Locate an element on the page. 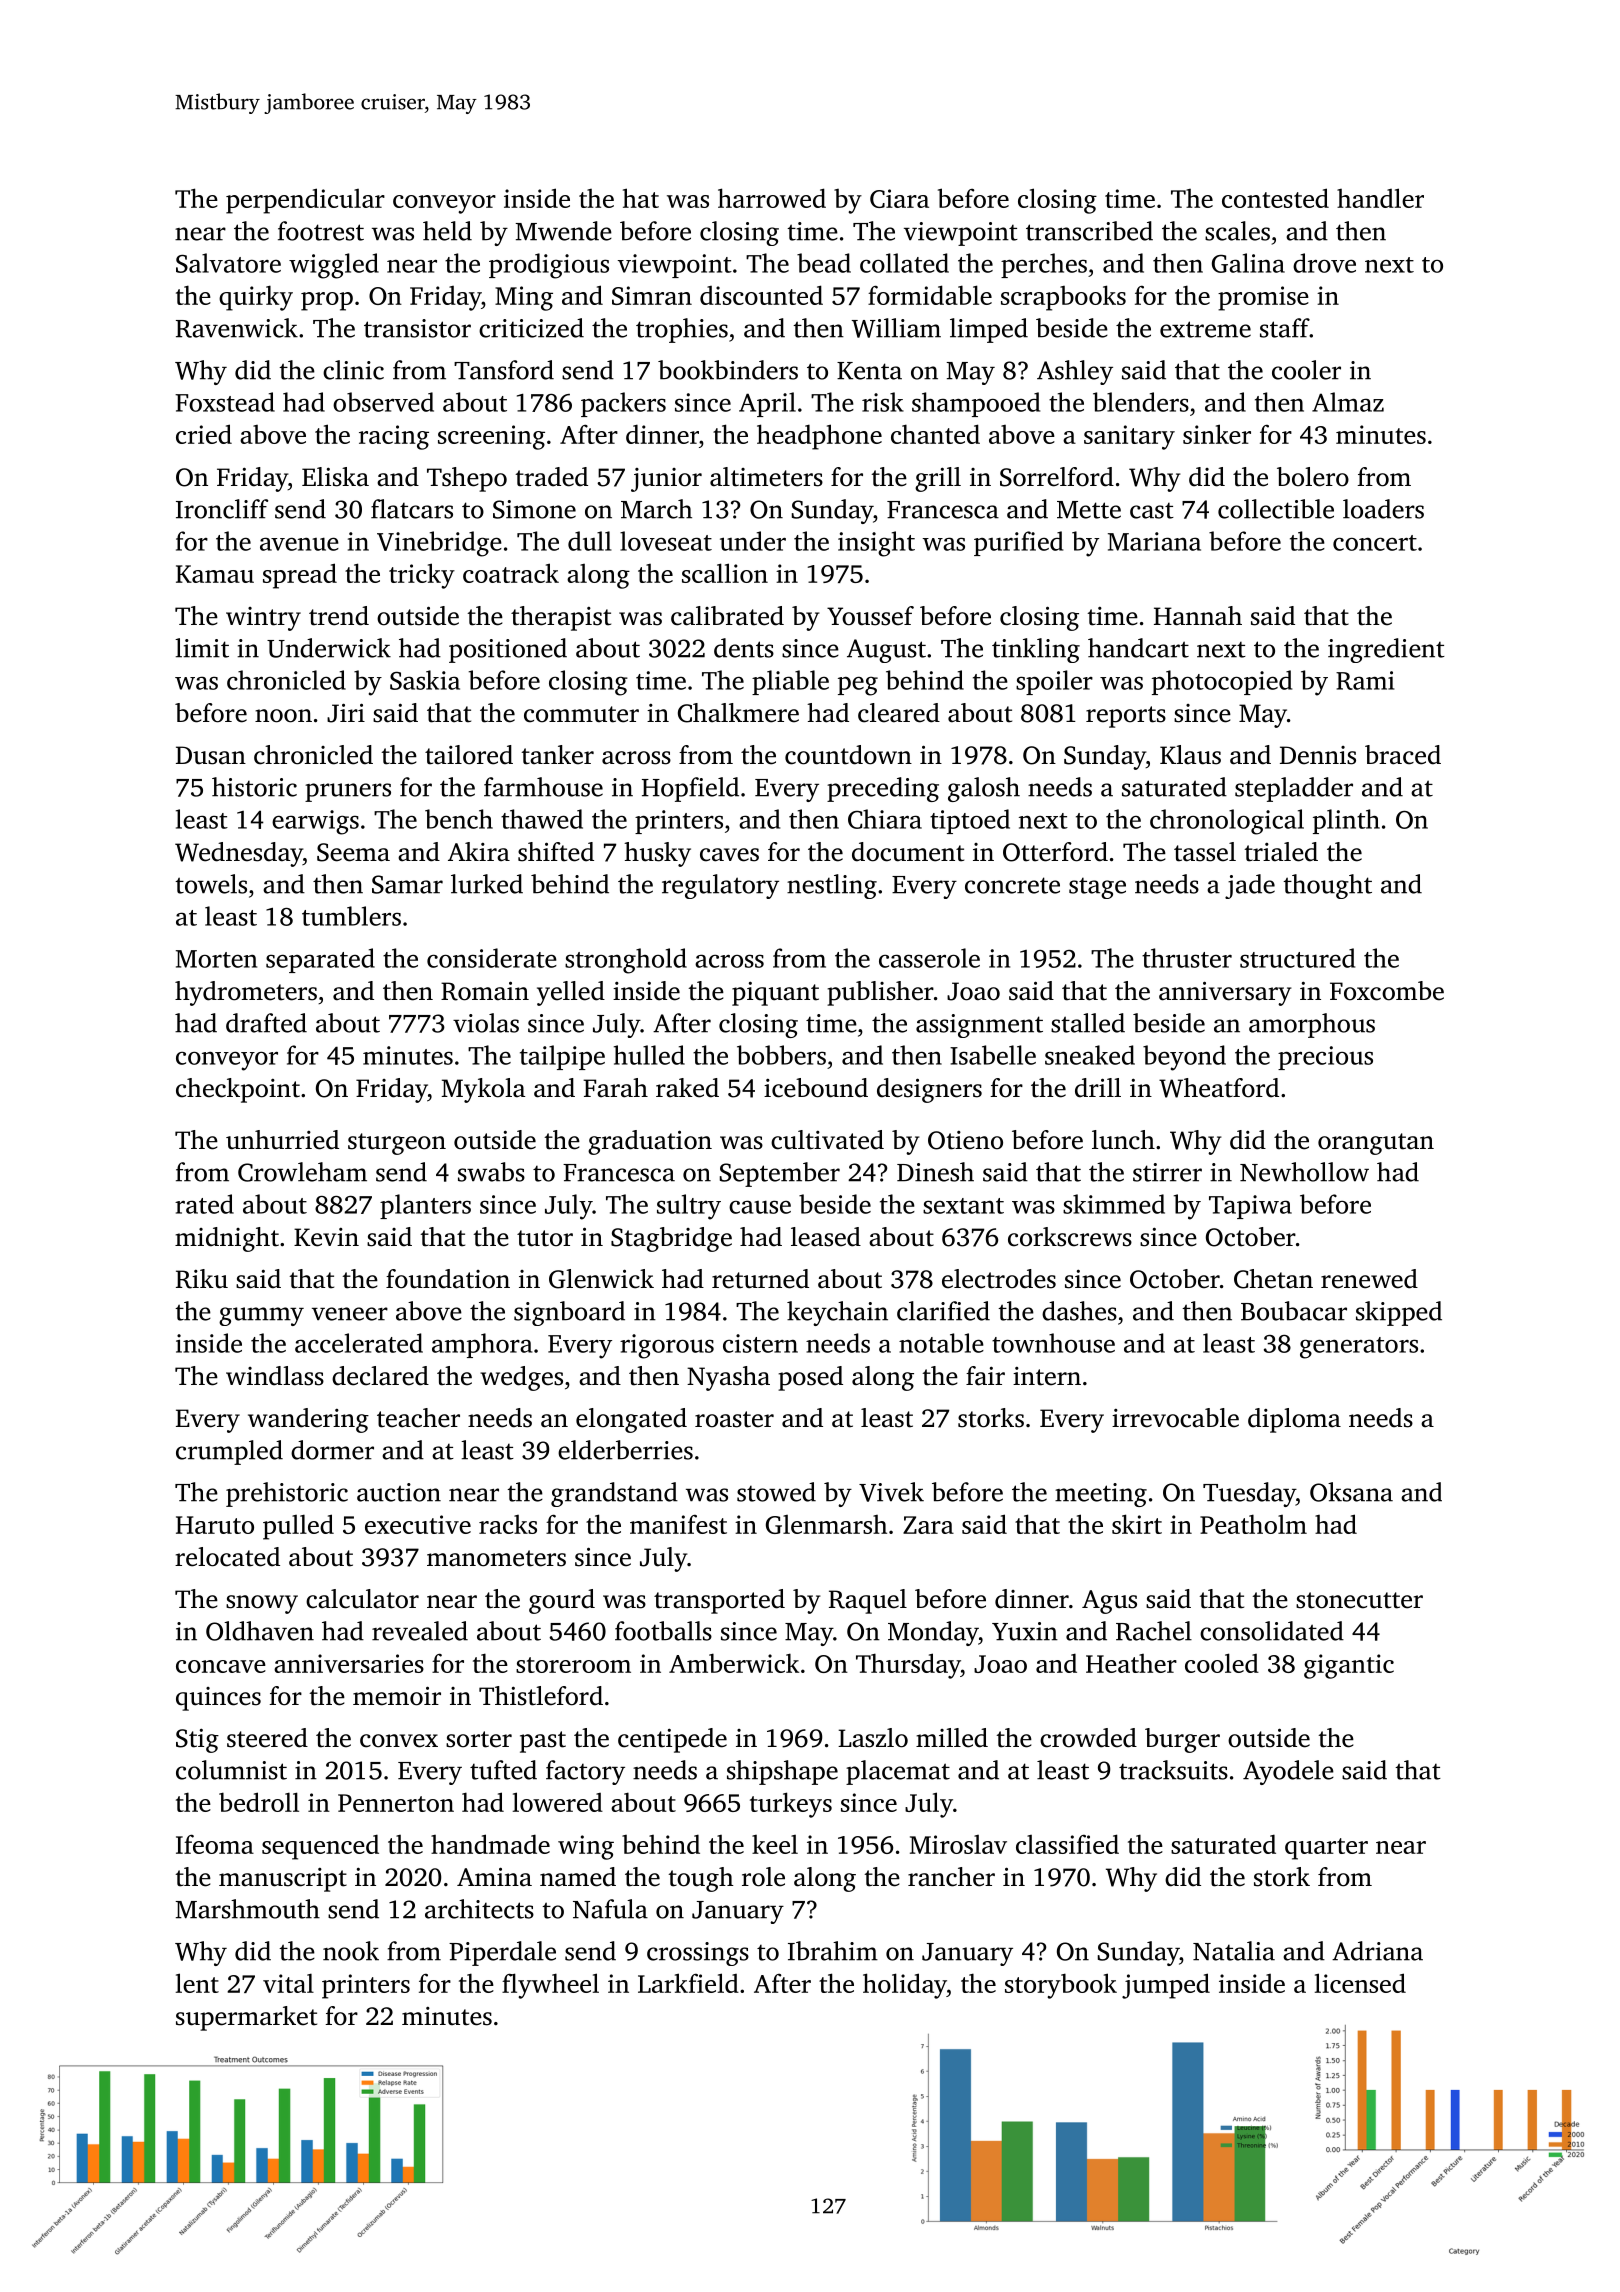 The width and height of the image is (1620, 2292). precious is located at coordinates (1325, 1058).
